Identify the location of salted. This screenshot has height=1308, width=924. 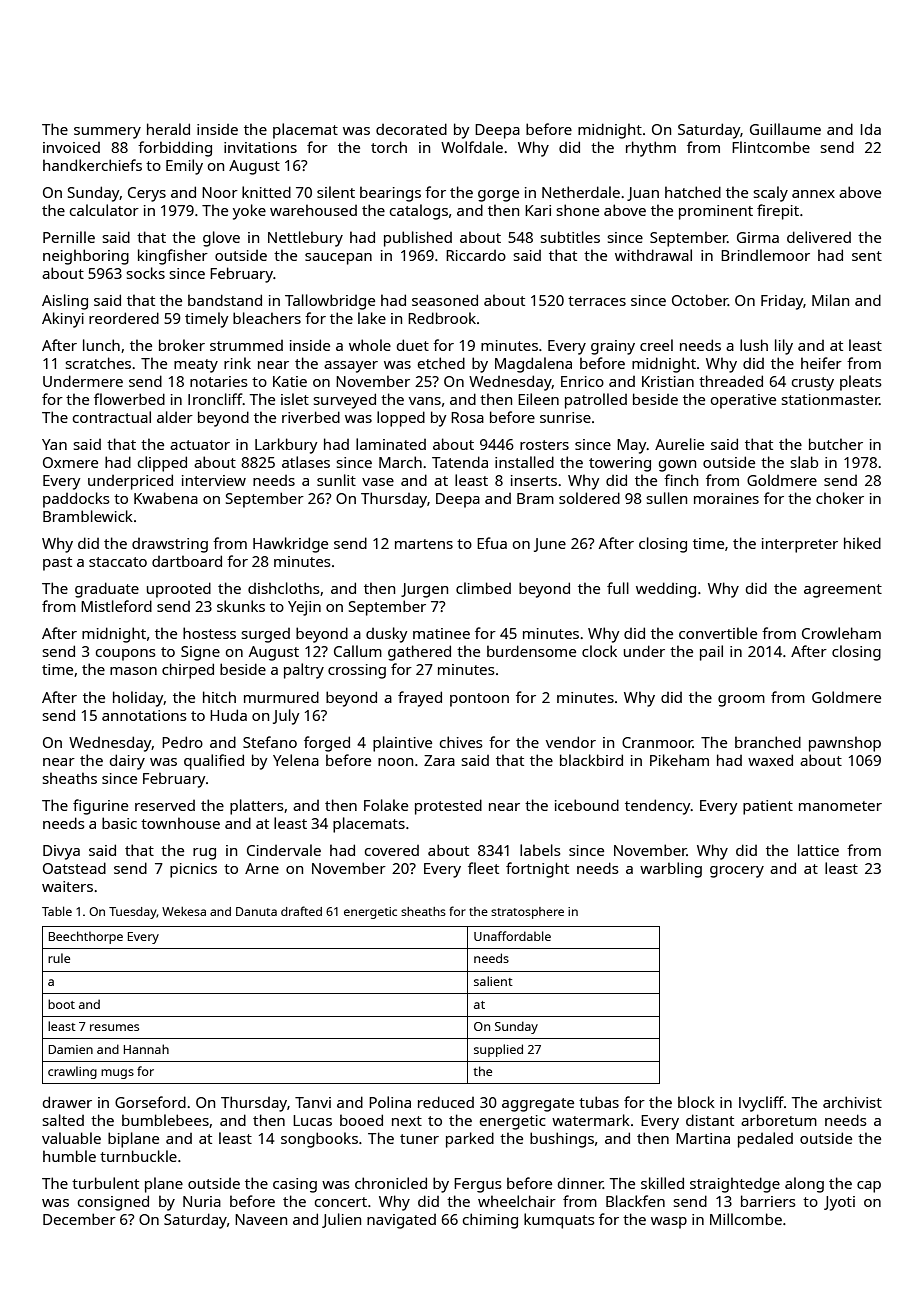
(63, 1120).
